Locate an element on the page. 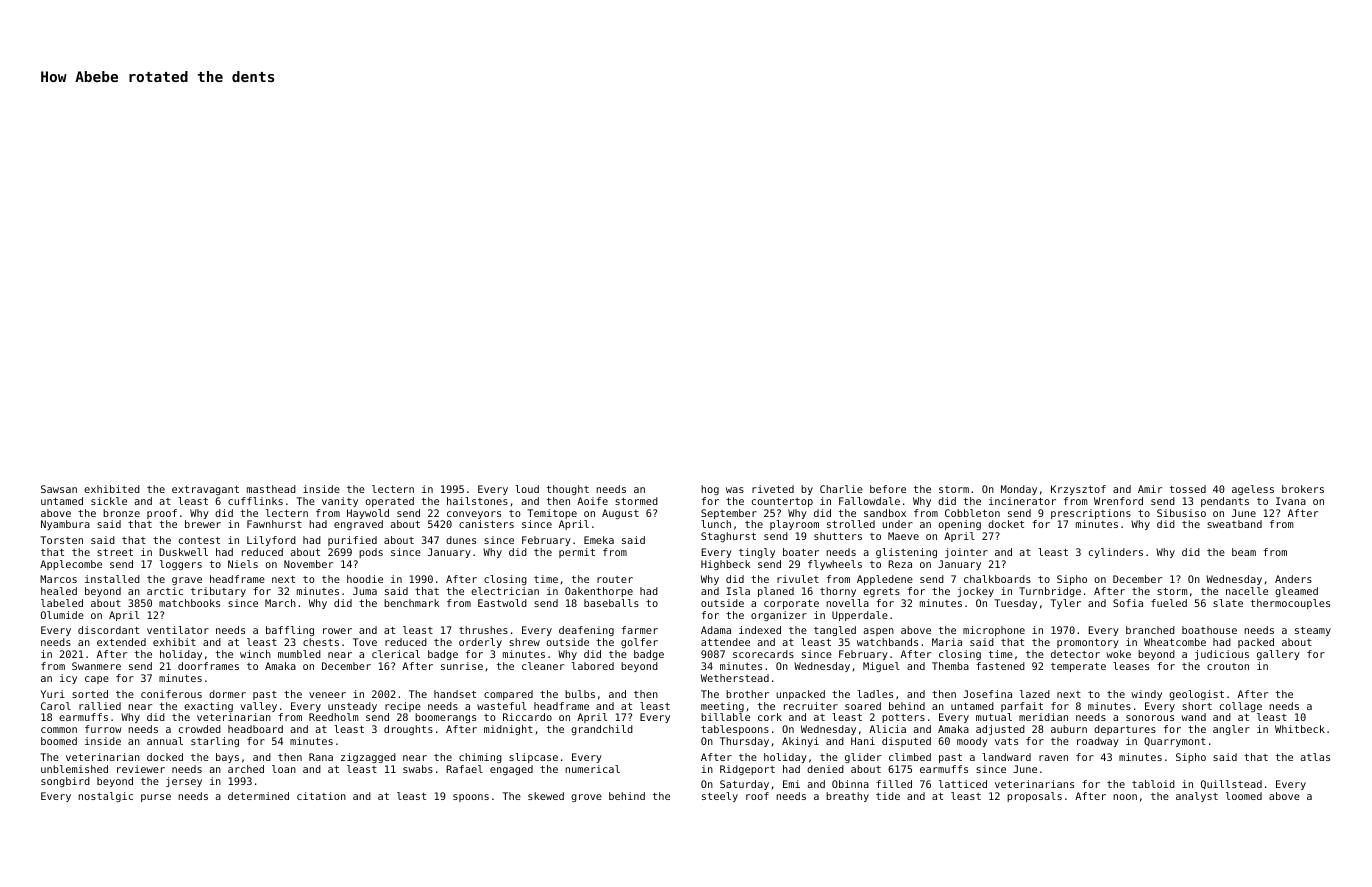 The height and width of the image is (887, 1372). Riccardo is located at coordinates (527, 717).
